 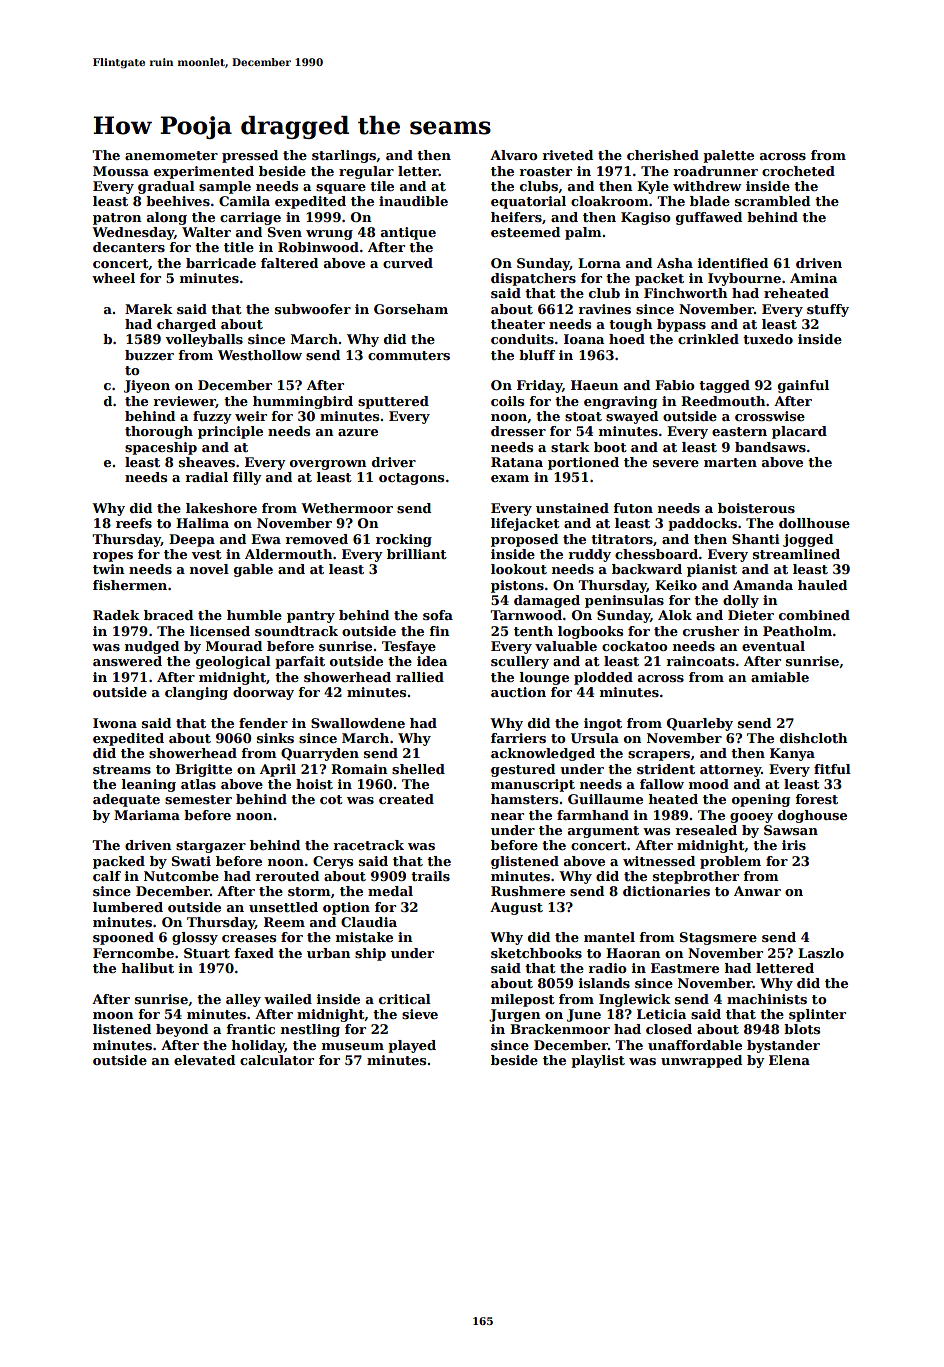 What do you see at coordinates (681, 325) in the page?
I see `bypass` at bounding box center [681, 325].
